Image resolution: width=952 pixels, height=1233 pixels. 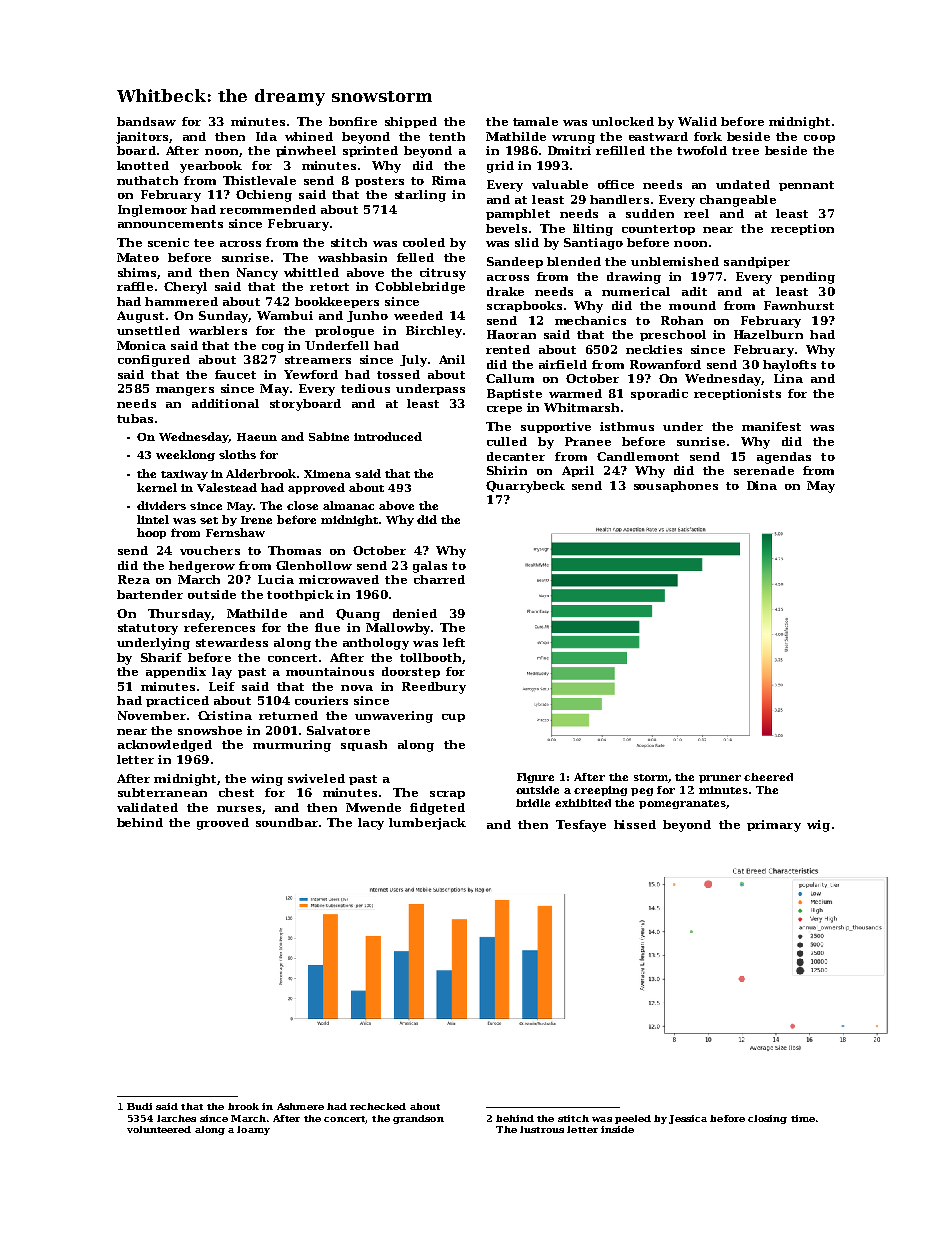 I want to click on larches, so click(x=176, y=1118).
